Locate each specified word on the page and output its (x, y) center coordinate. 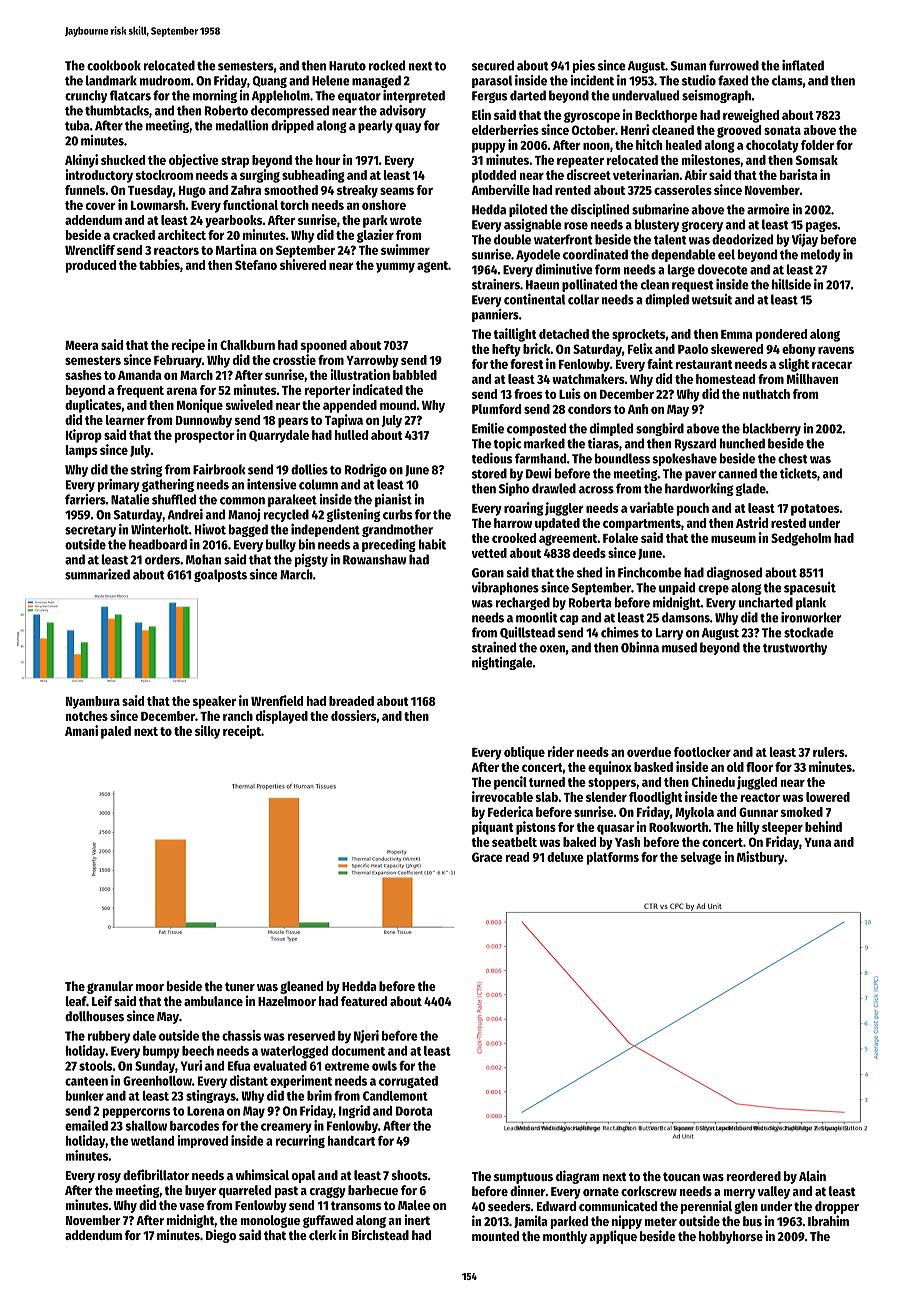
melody (821, 255)
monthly (565, 1237)
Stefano (256, 265)
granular (110, 987)
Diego (221, 1236)
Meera (82, 345)
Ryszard (695, 444)
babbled (415, 375)
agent (432, 267)
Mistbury (760, 858)
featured (364, 1001)
